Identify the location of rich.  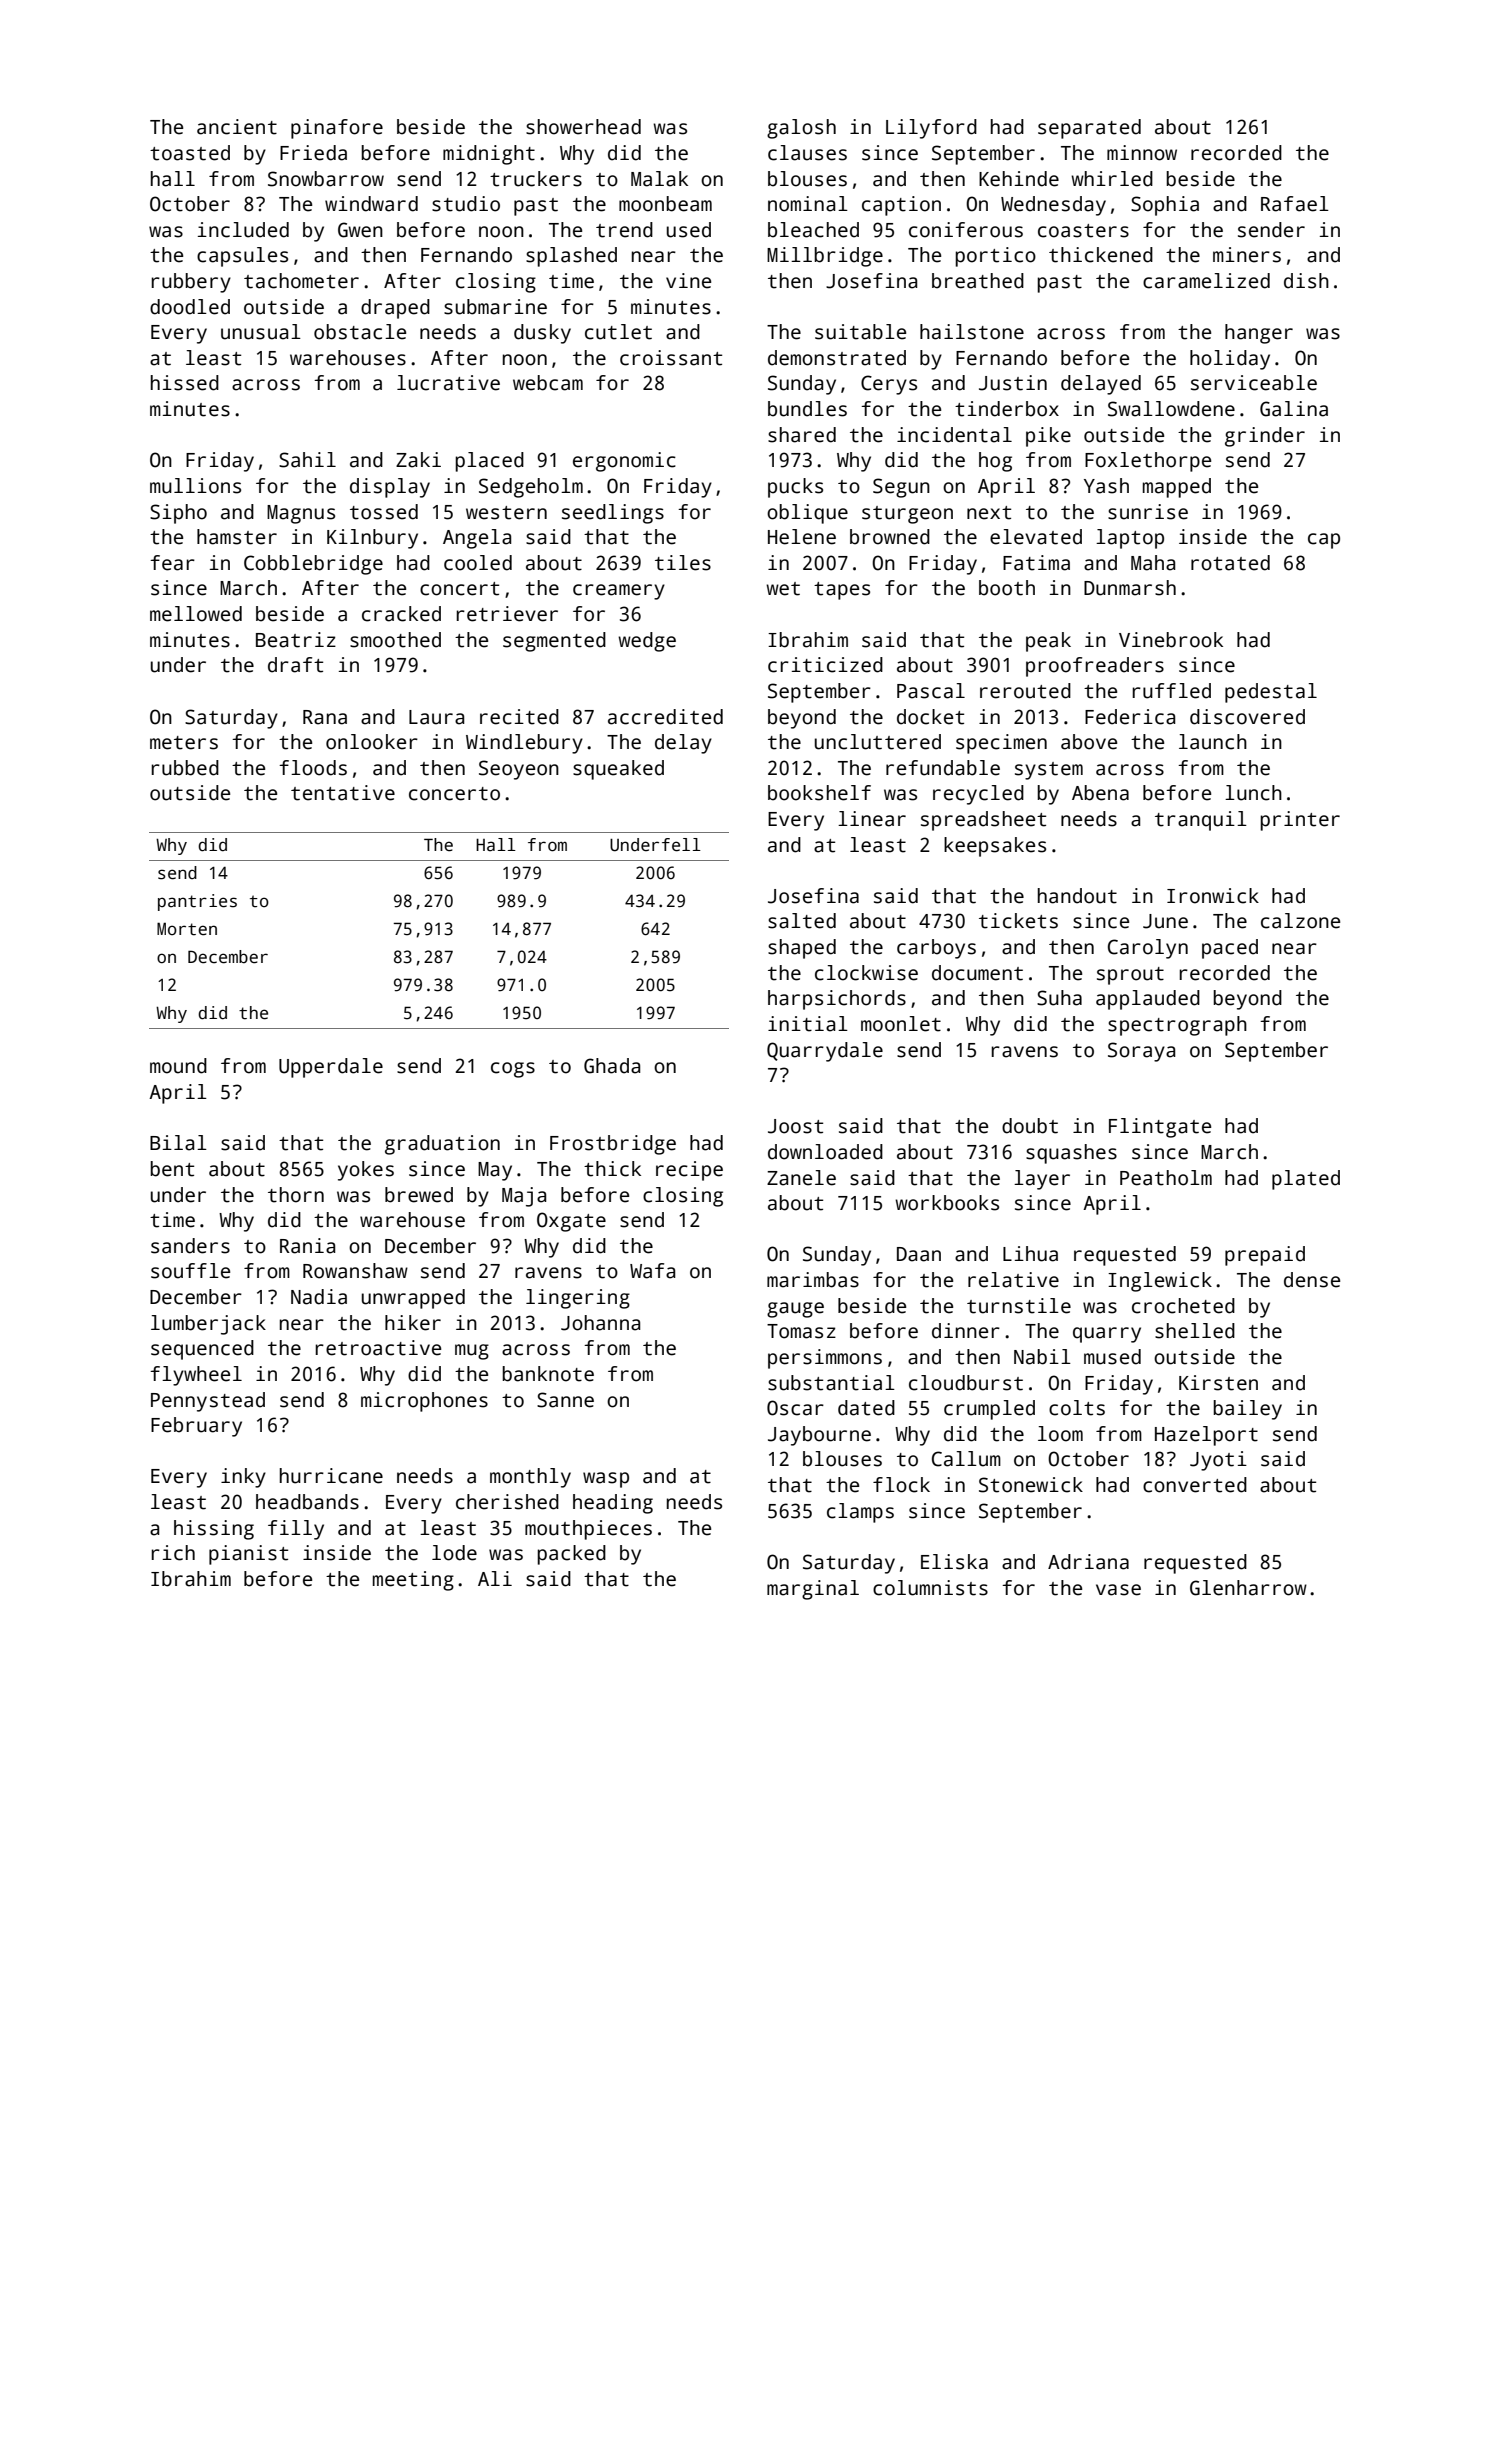
(173, 1553).
